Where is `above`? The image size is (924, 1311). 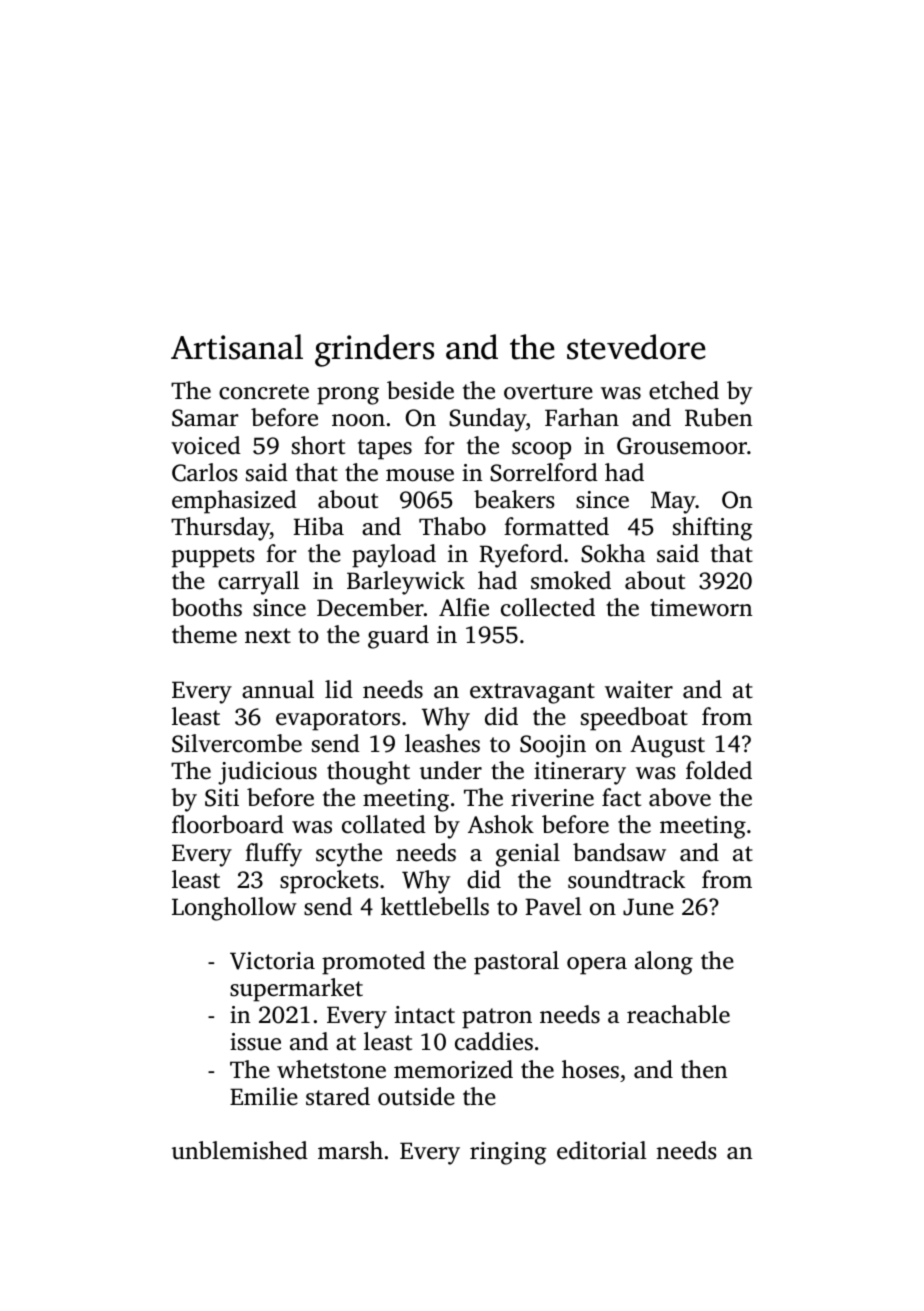 above is located at coordinates (680, 797).
